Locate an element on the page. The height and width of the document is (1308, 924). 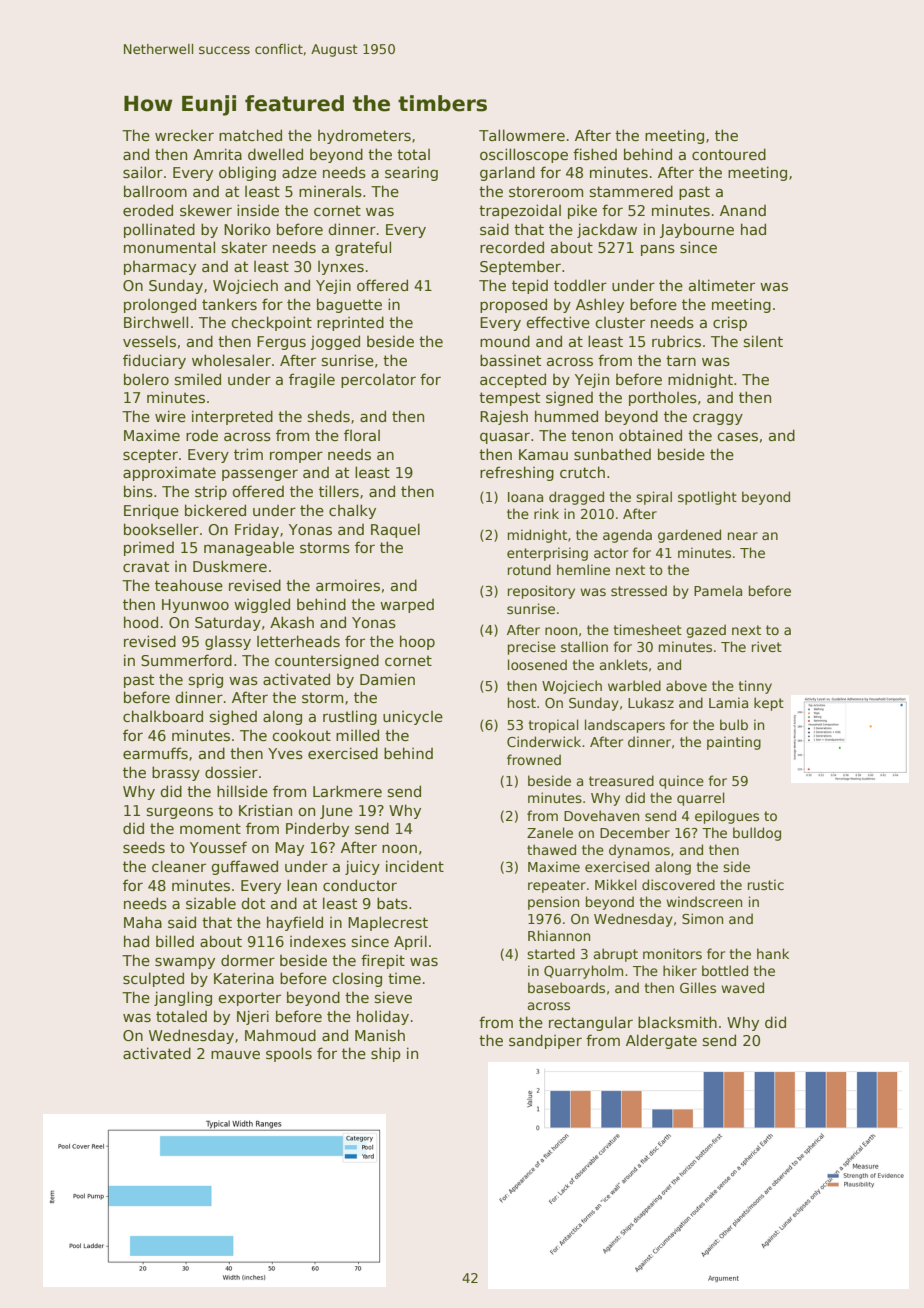
manageable is located at coordinates (249, 548).
